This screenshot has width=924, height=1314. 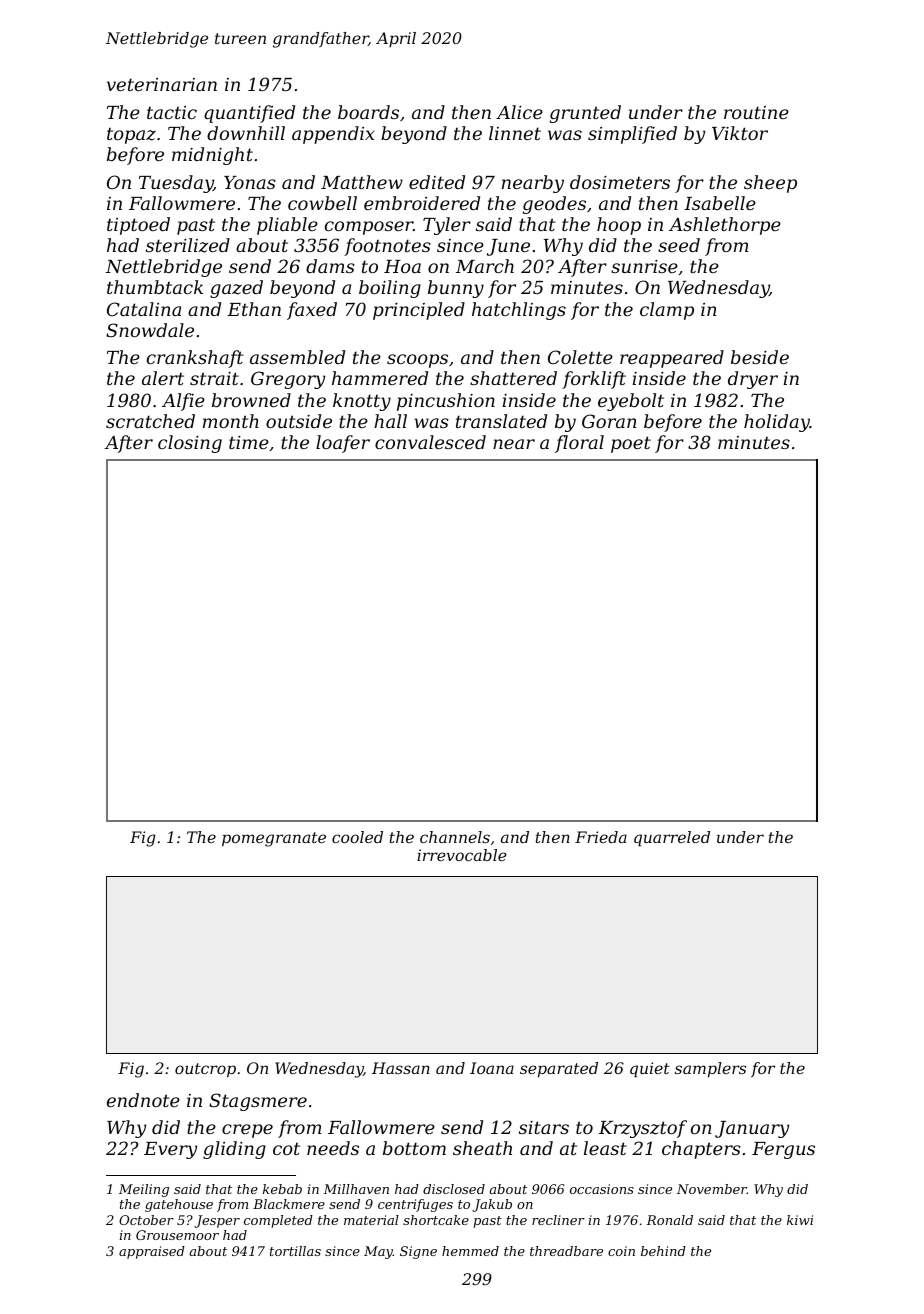 What do you see at coordinates (455, 837) in the screenshot?
I see `channels` at bounding box center [455, 837].
